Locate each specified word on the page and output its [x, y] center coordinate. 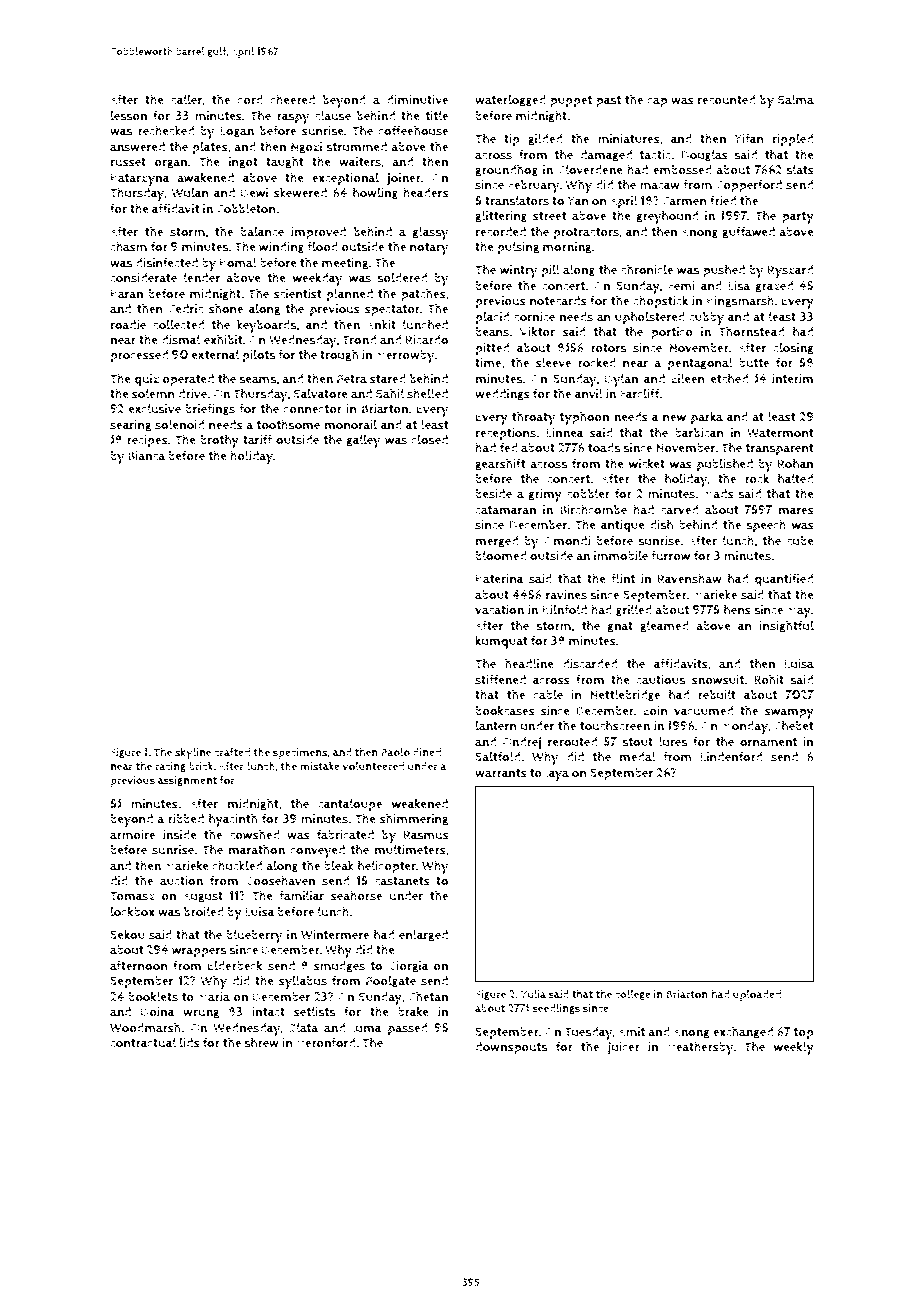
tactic [655, 154]
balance [262, 231]
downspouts [511, 1048]
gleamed [664, 626]
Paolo [395, 752]
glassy [431, 233]
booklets [153, 996]
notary [429, 249]
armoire [132, 835]
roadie [128, 325]
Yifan [749, 138]
